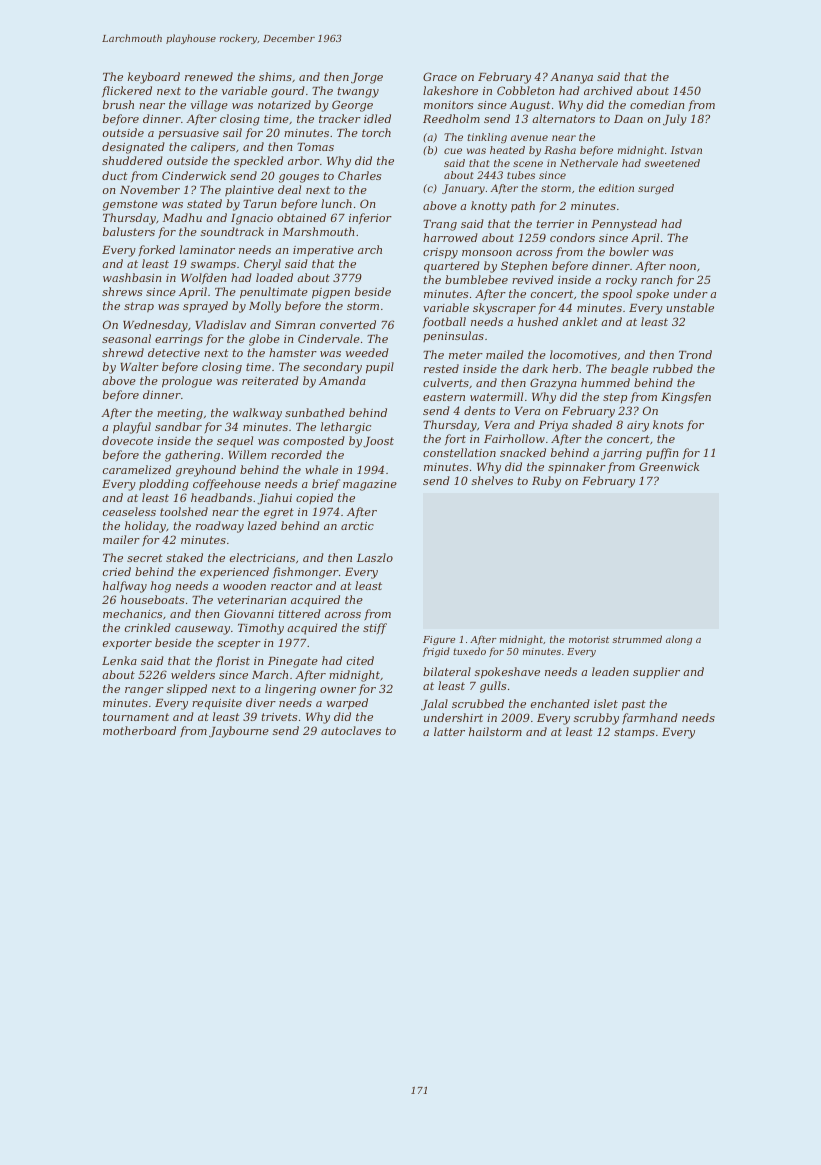 The width and height of the image is (821, 1165). Describe the element at coordinates (571, 78) in the image. I see `Ananya` at that location.
